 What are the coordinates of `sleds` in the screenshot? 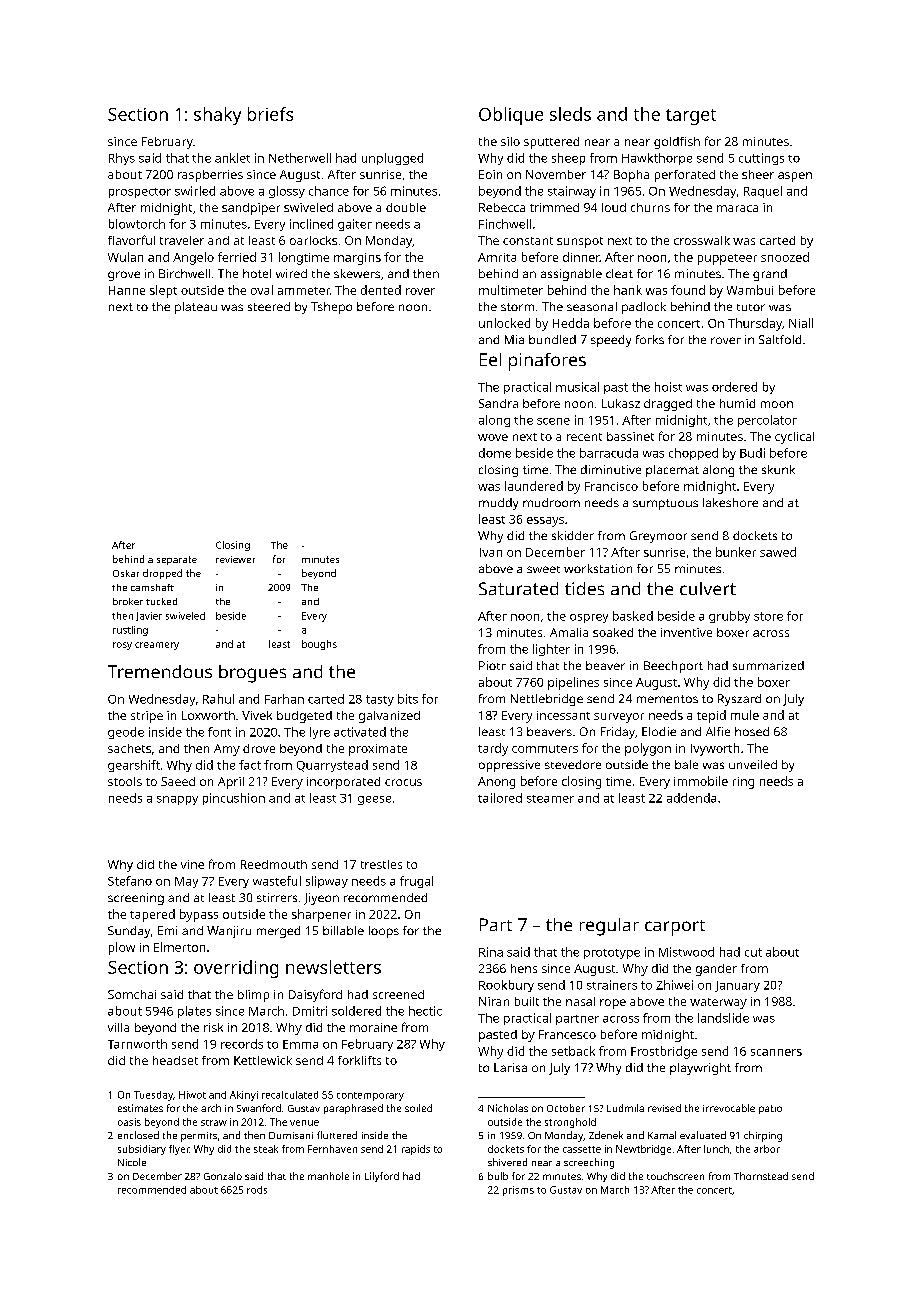 It's located at (570, 114).
